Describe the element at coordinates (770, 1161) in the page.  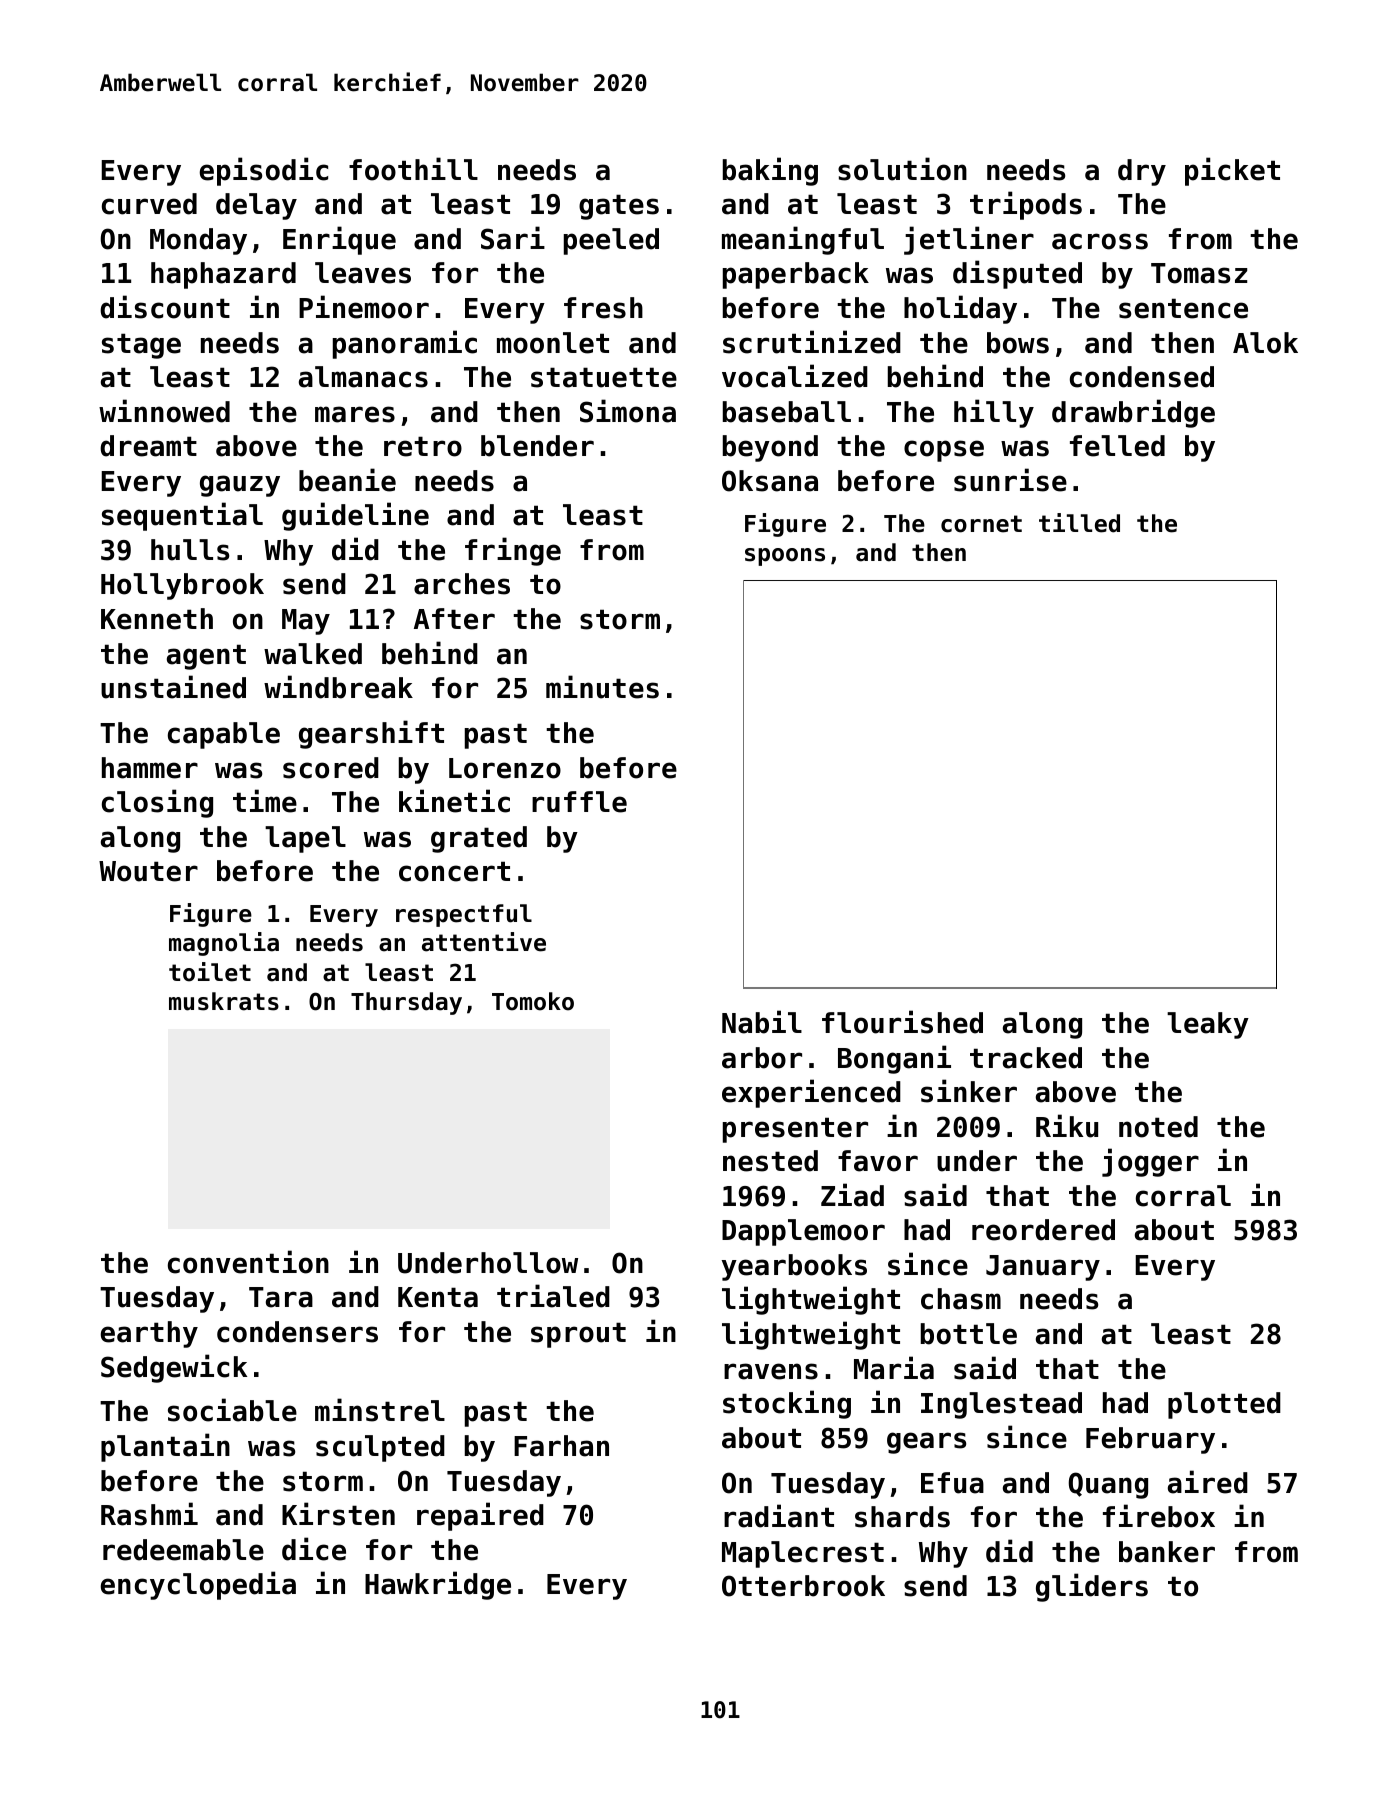
I see `nested` at that location.
